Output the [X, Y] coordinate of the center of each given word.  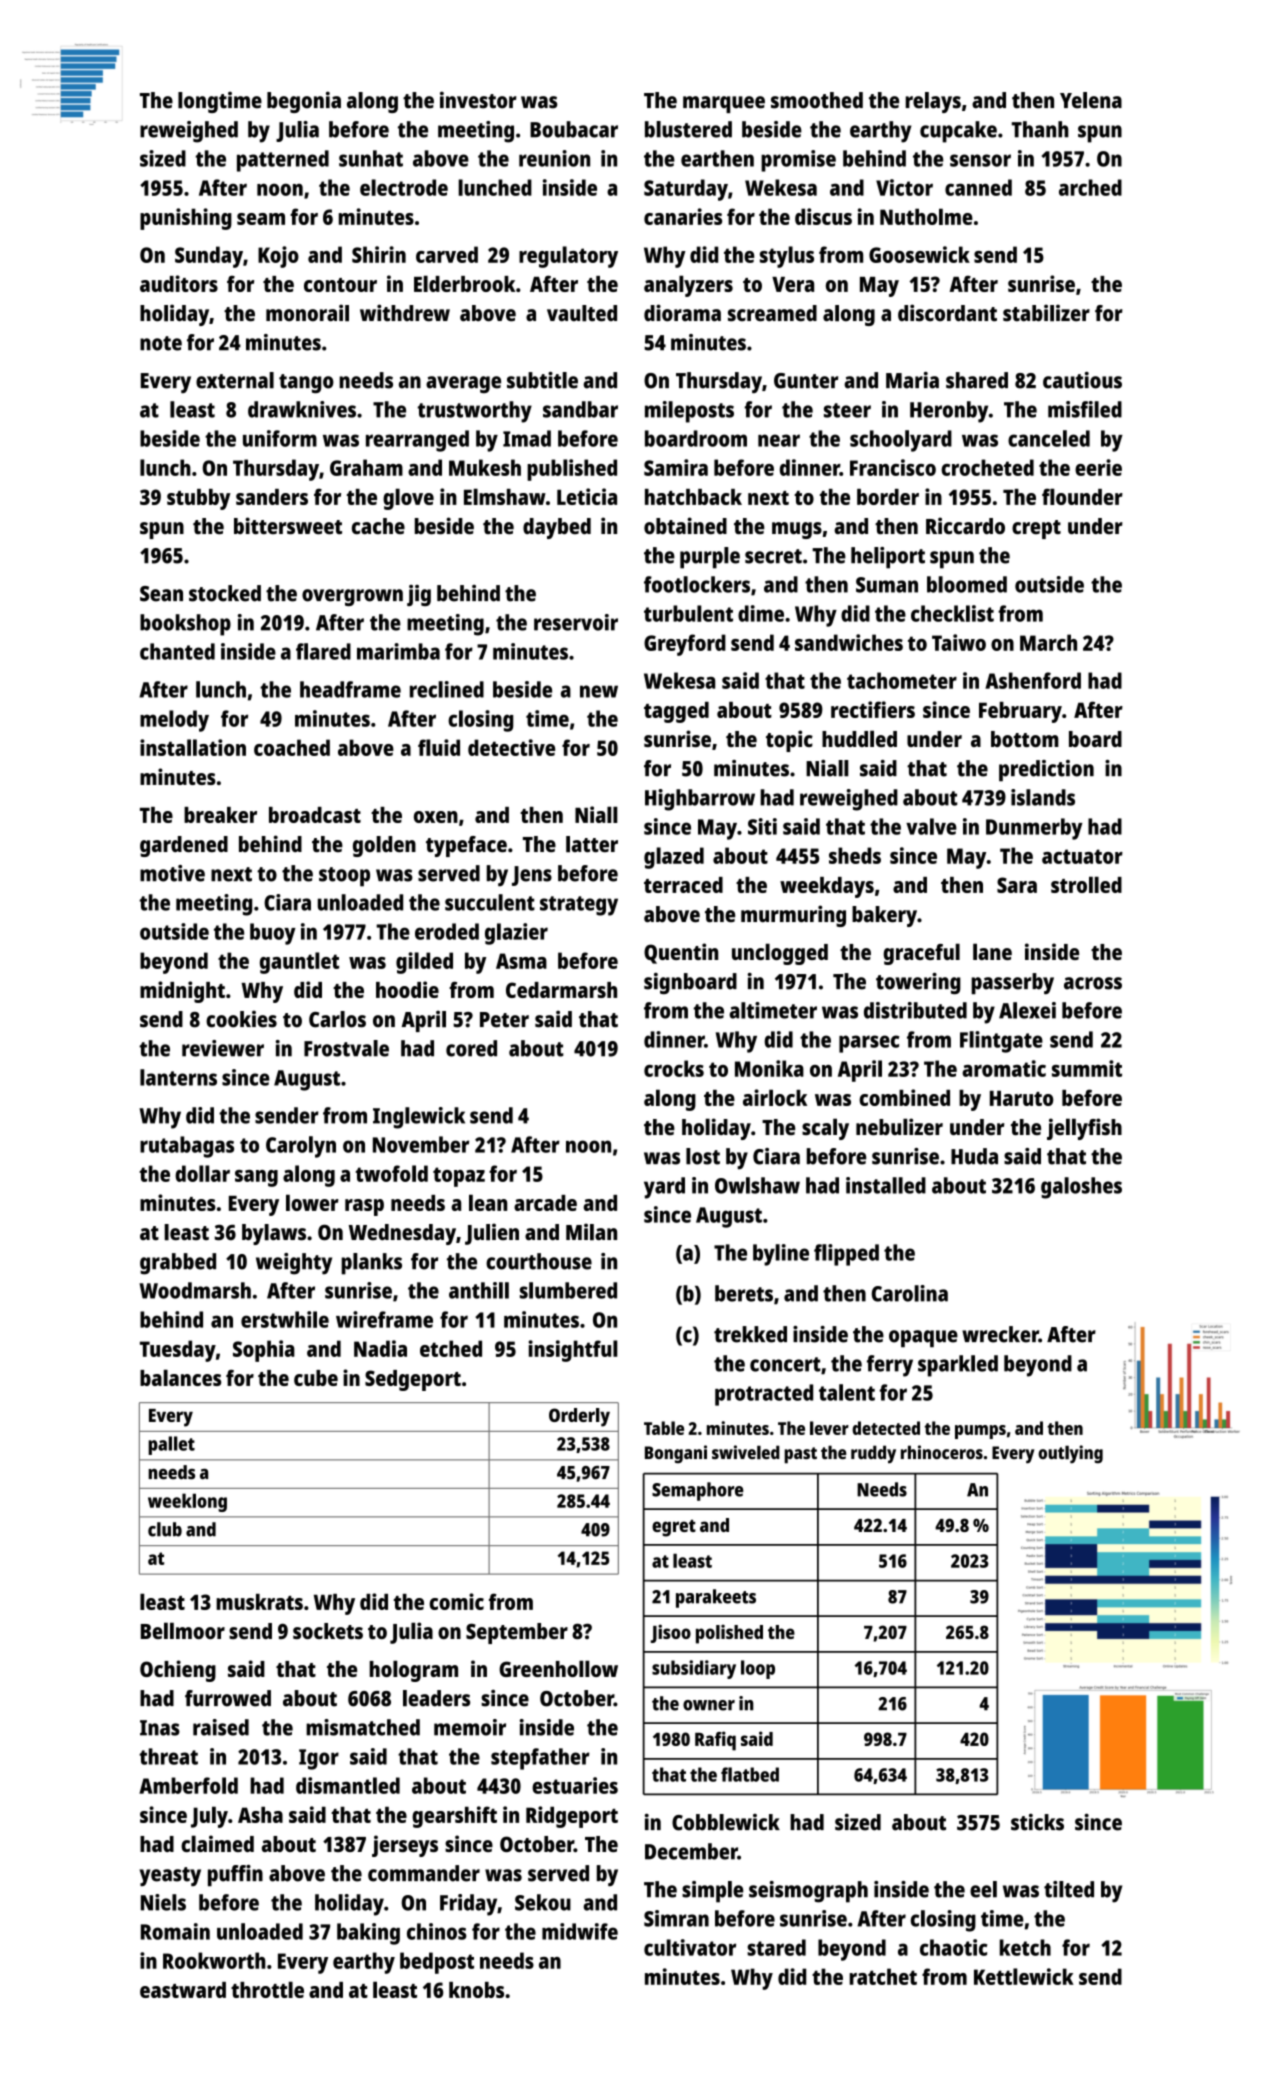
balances [180, 1377]
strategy [579, 906]
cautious [1082, 380]
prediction [1046, 771]
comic [457, 1601]
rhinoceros [942, 1452]
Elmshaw [505, 496]
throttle [267, 1989]
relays [933, 102]
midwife [580, 1931]
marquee [724, 104]
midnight [182, 992]
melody [174, 721]
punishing [186, 219]
